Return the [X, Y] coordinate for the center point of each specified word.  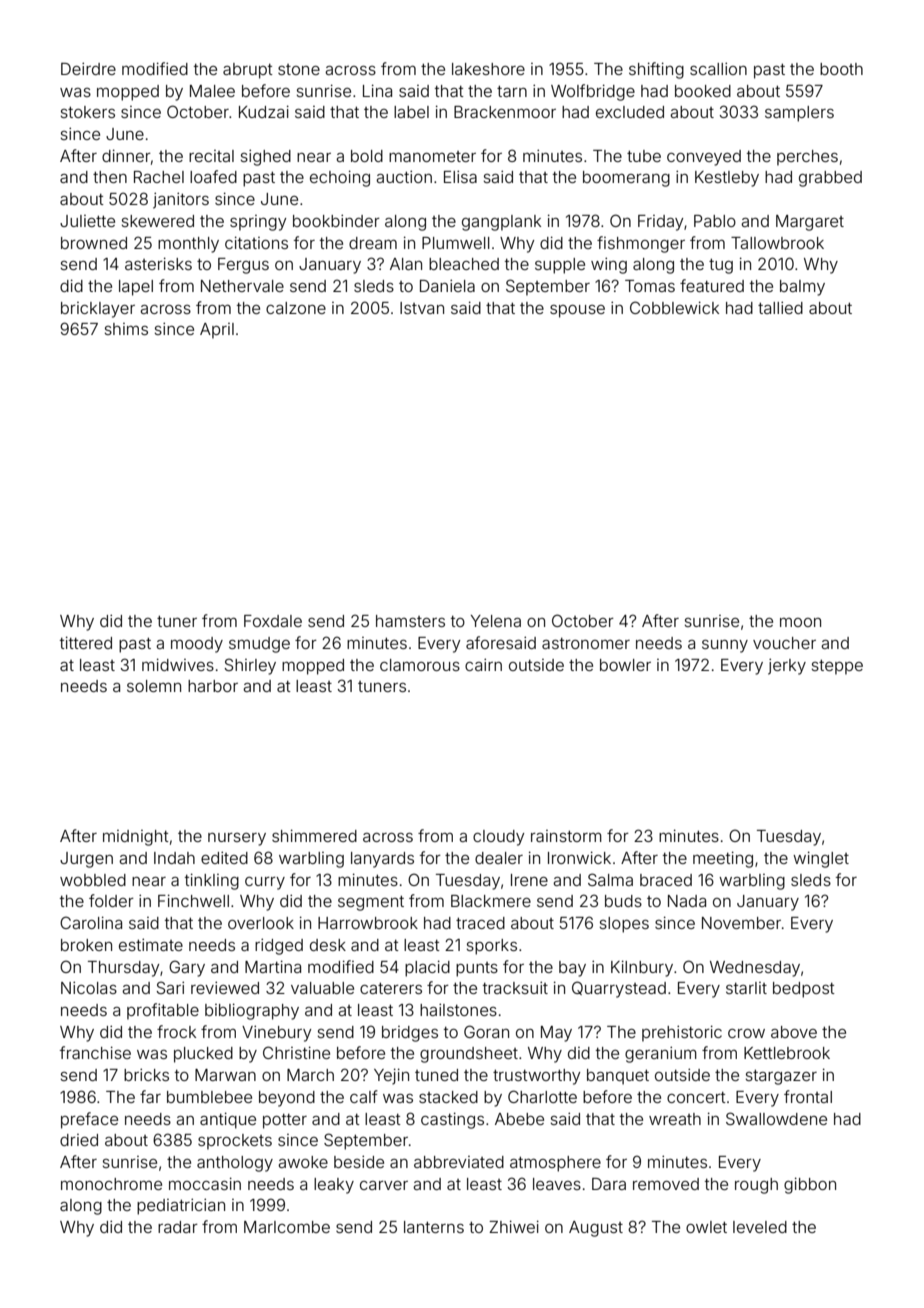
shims [126, 329]
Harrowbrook [368, 923]
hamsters [410, 621]
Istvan [422, 308]
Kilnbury [642, 968]
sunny [725, 646]
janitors [181, 200]
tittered [86, 642]
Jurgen [86, 860]
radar [178, 1227]
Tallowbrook [777, 243]
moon [800, 622]
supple [560, 266]
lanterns [434, 1227]
